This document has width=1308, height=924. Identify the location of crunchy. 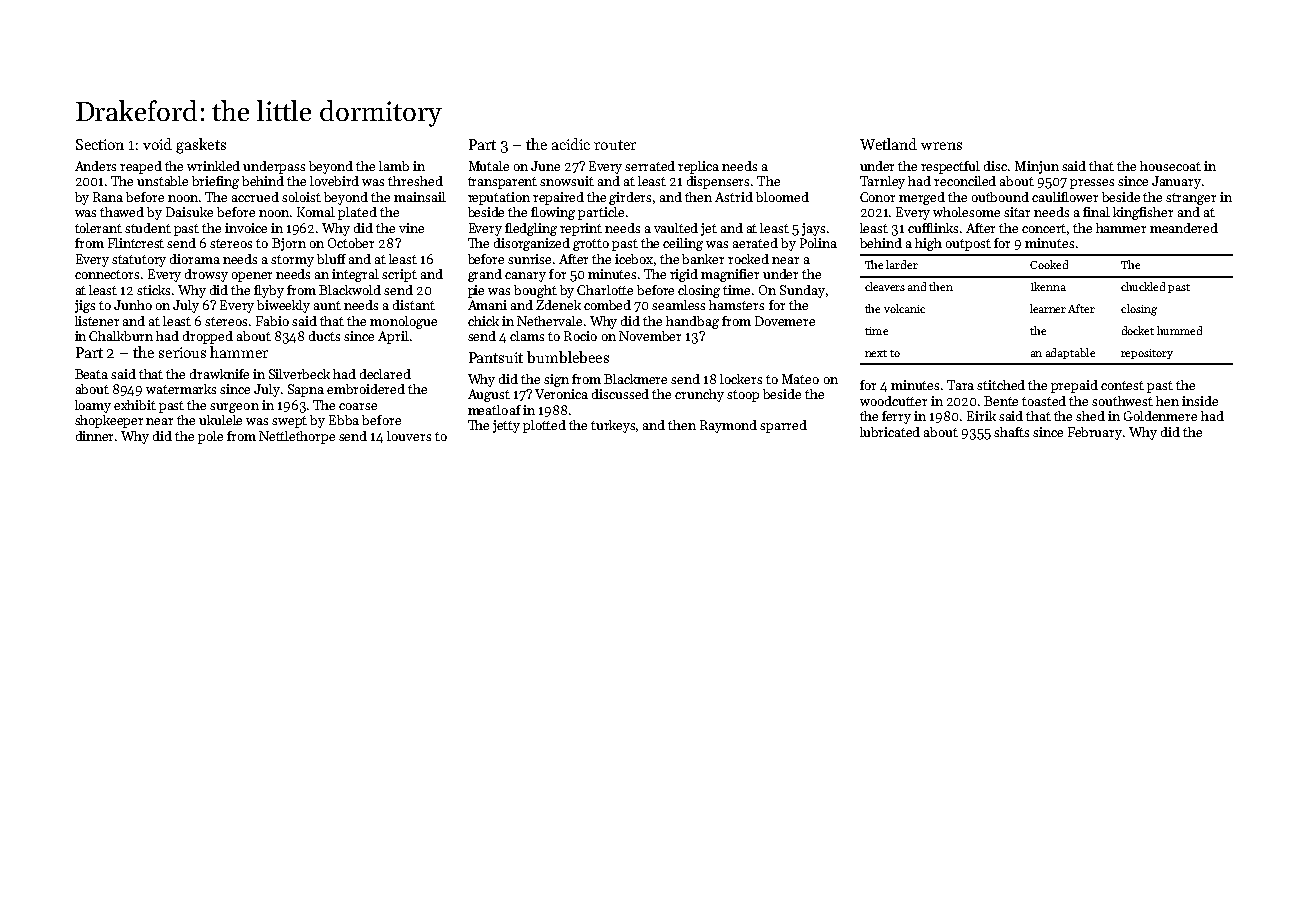
(699, 395).
